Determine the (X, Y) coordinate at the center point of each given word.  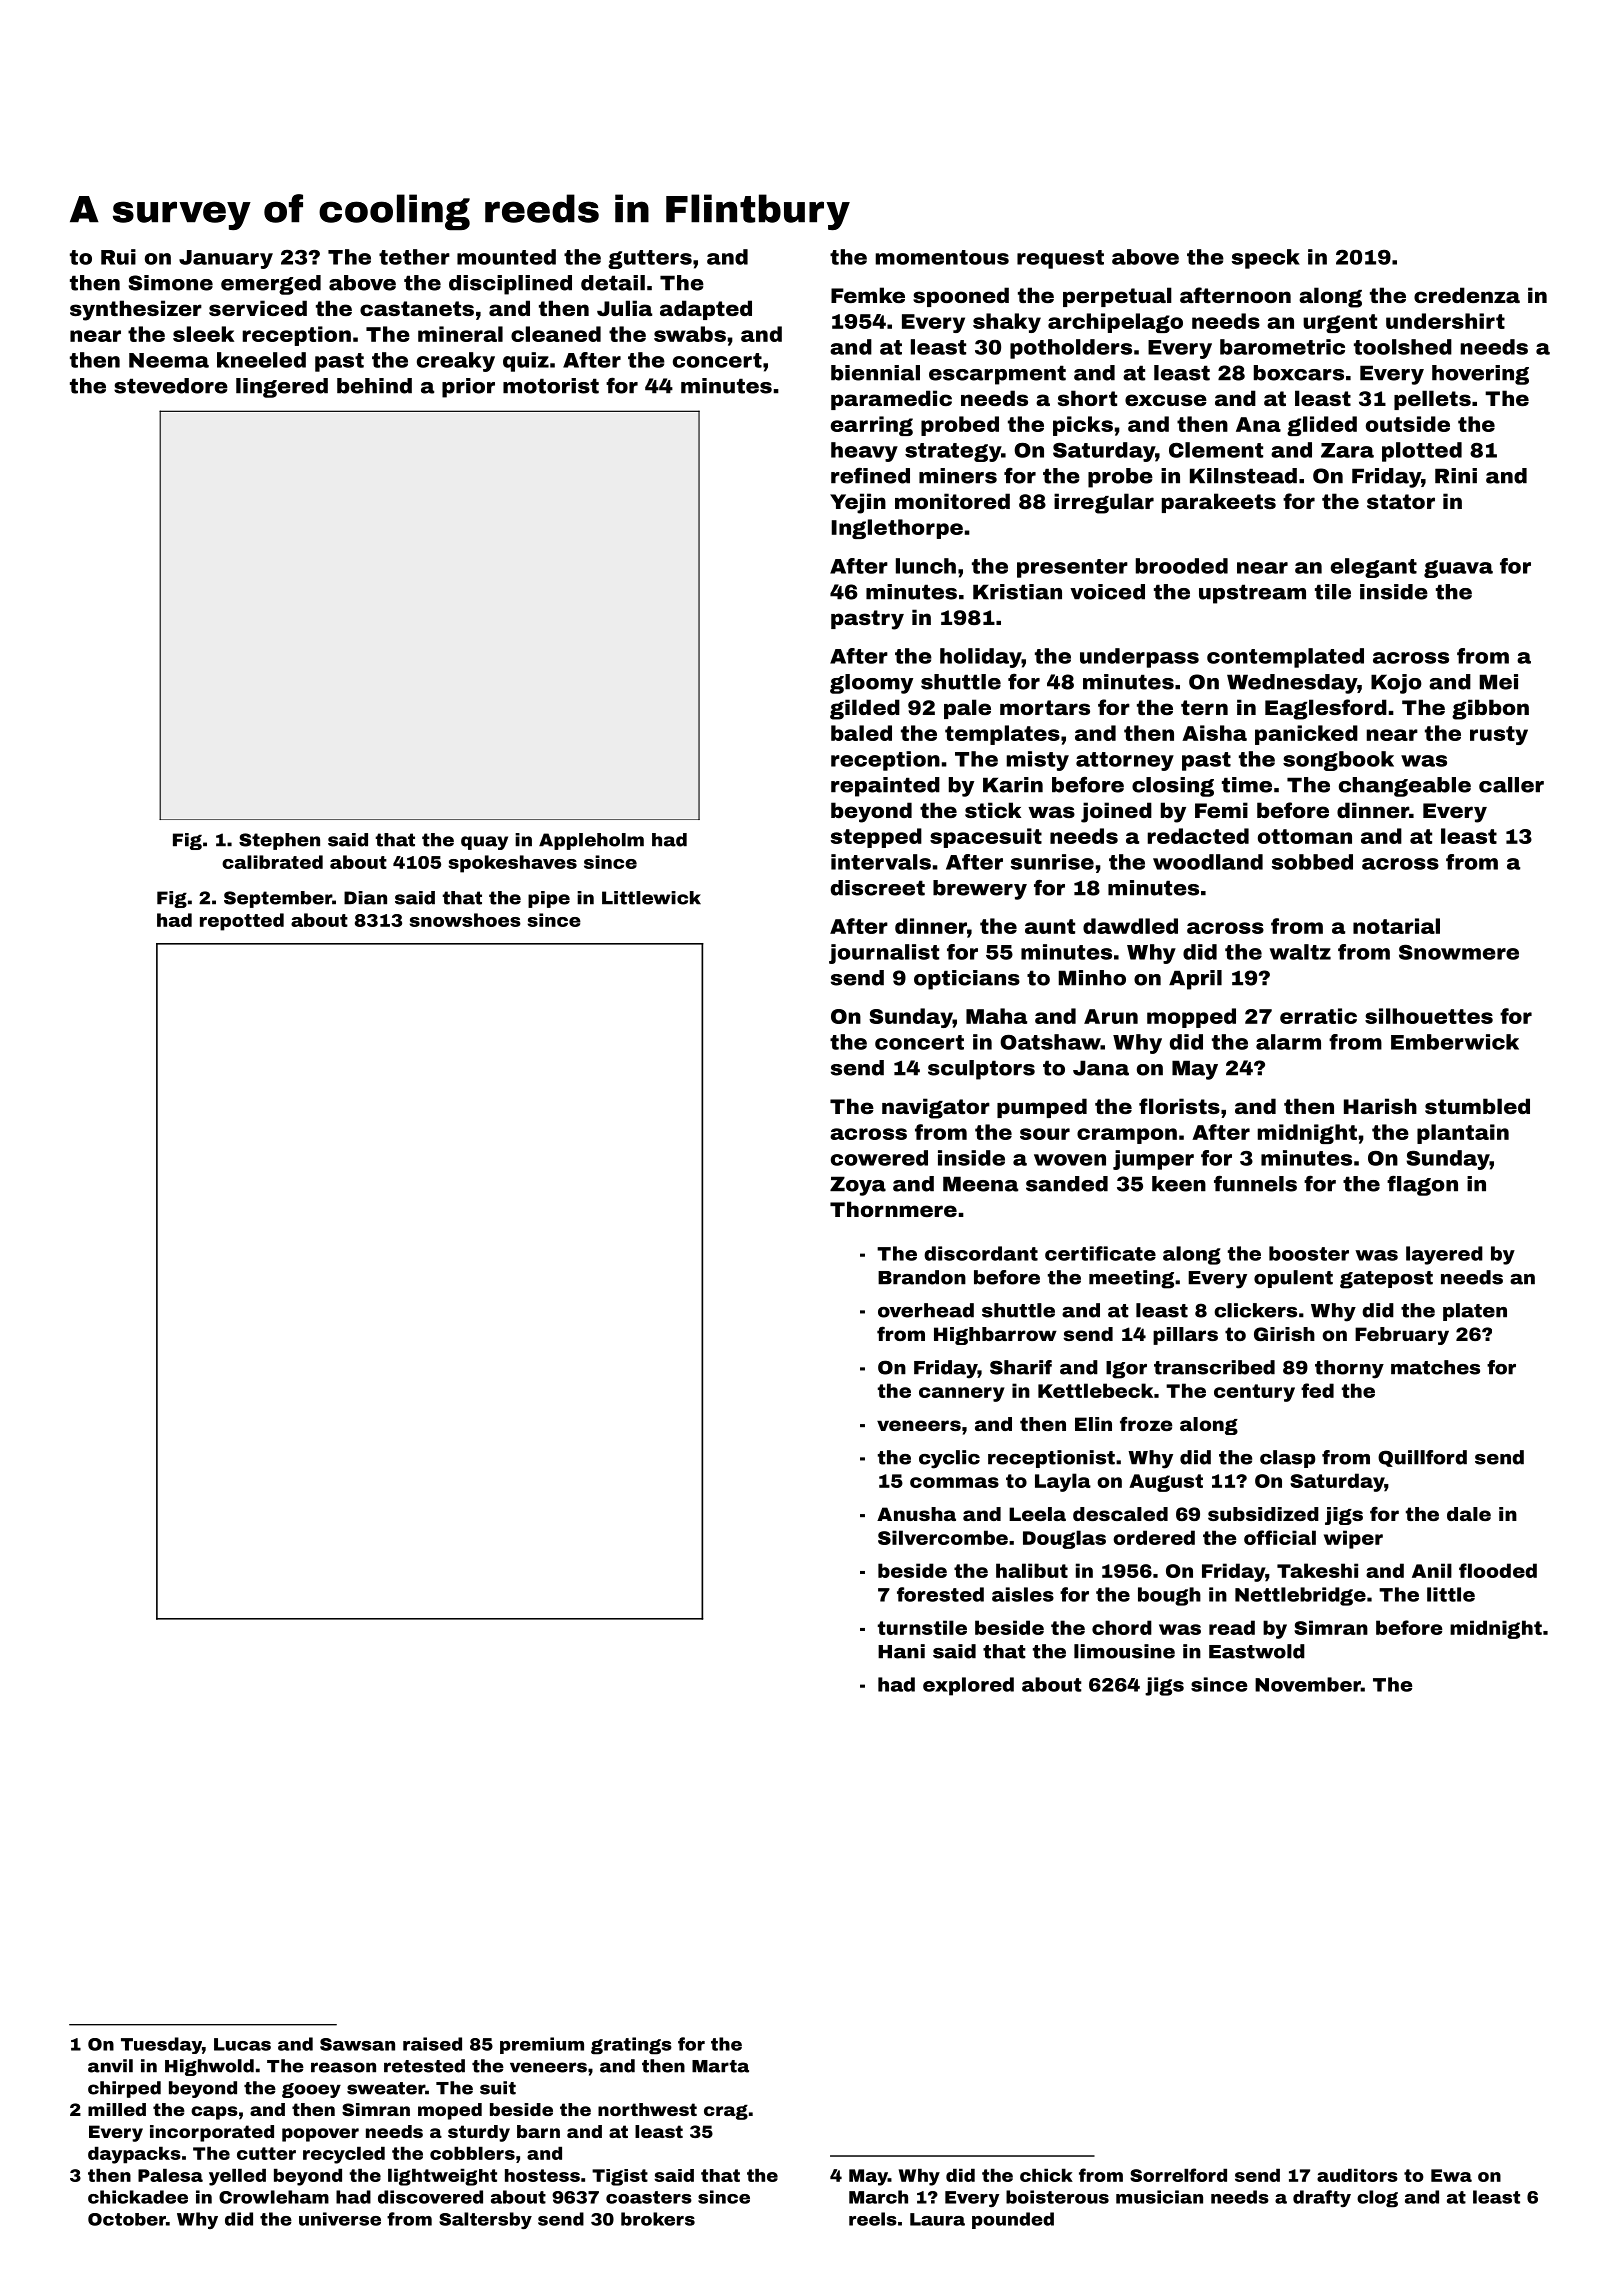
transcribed (1214, 1367)
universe (340, 2219)
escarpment (997, 375)
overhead (926, 1310)
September (278, 899)
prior (468, 388)
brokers (658, 2219)
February (1402, 1336)
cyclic (949, 1459)
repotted (242, 922)
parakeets (1219, 503)
